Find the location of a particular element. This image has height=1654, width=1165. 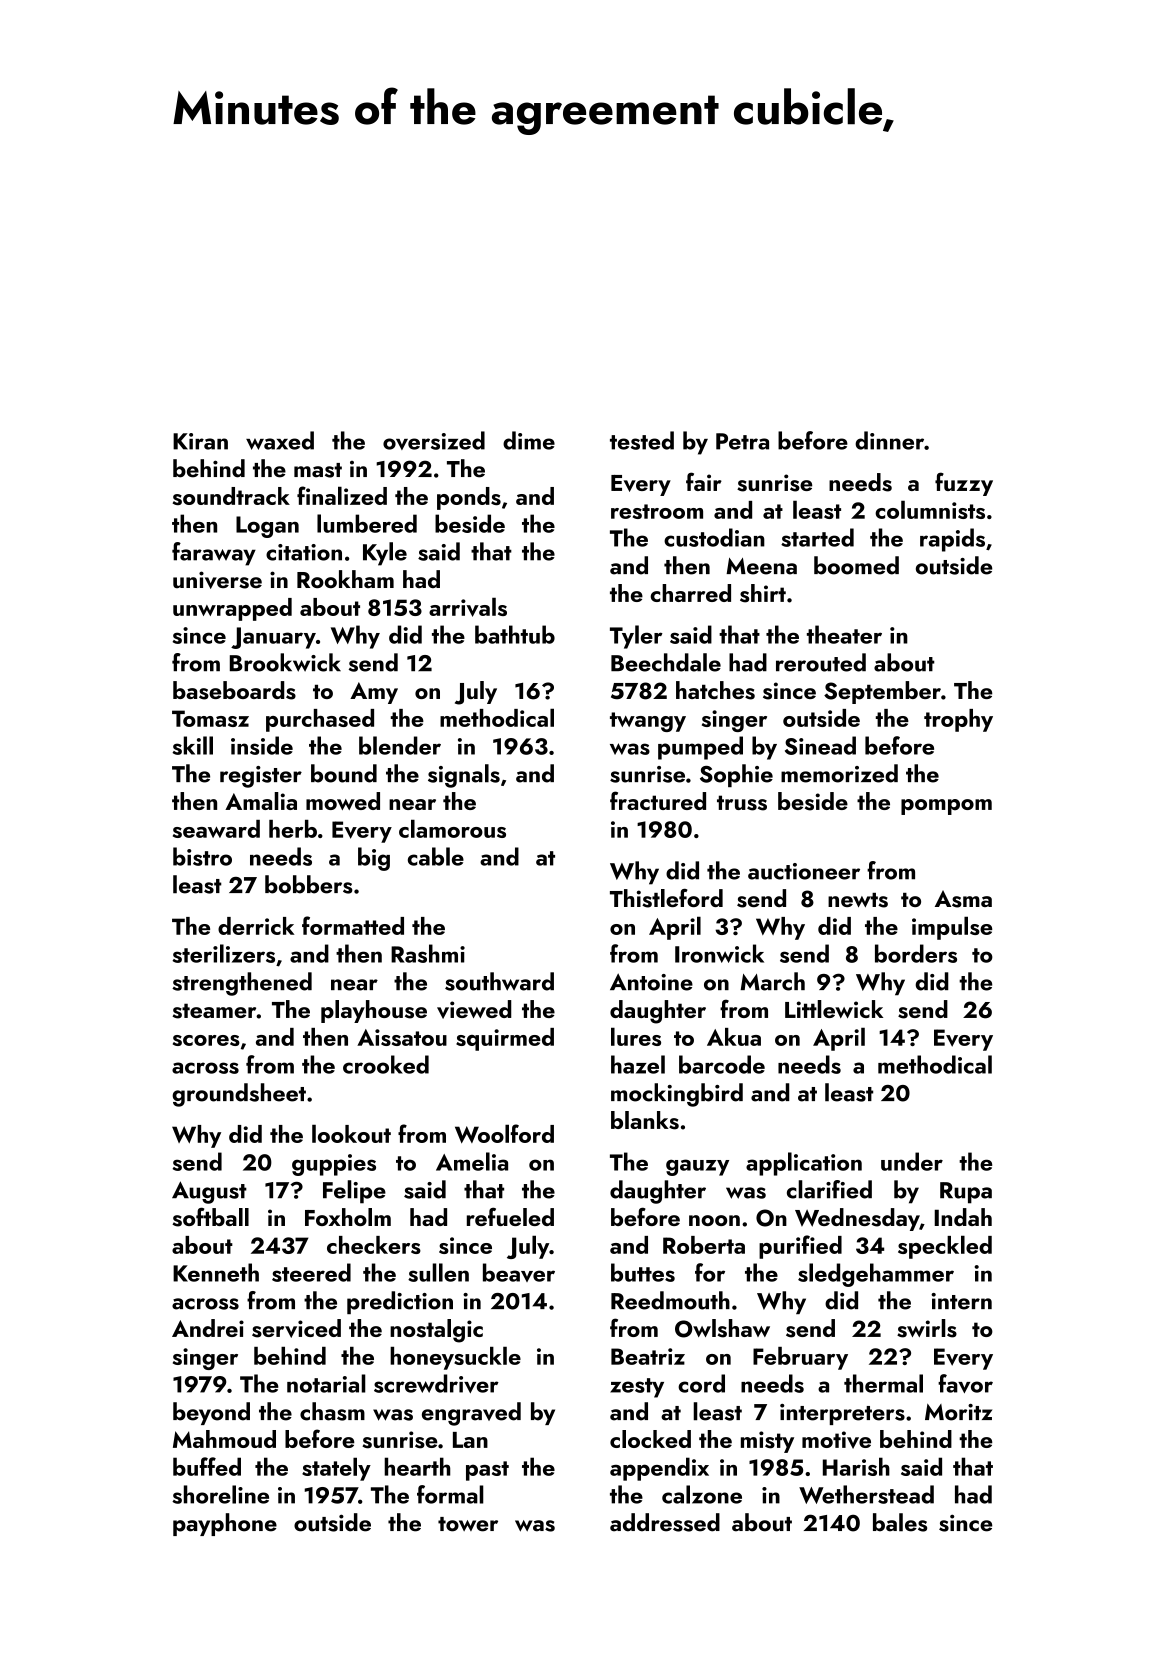

Littlewick is located at coordinates (834, 1009).
